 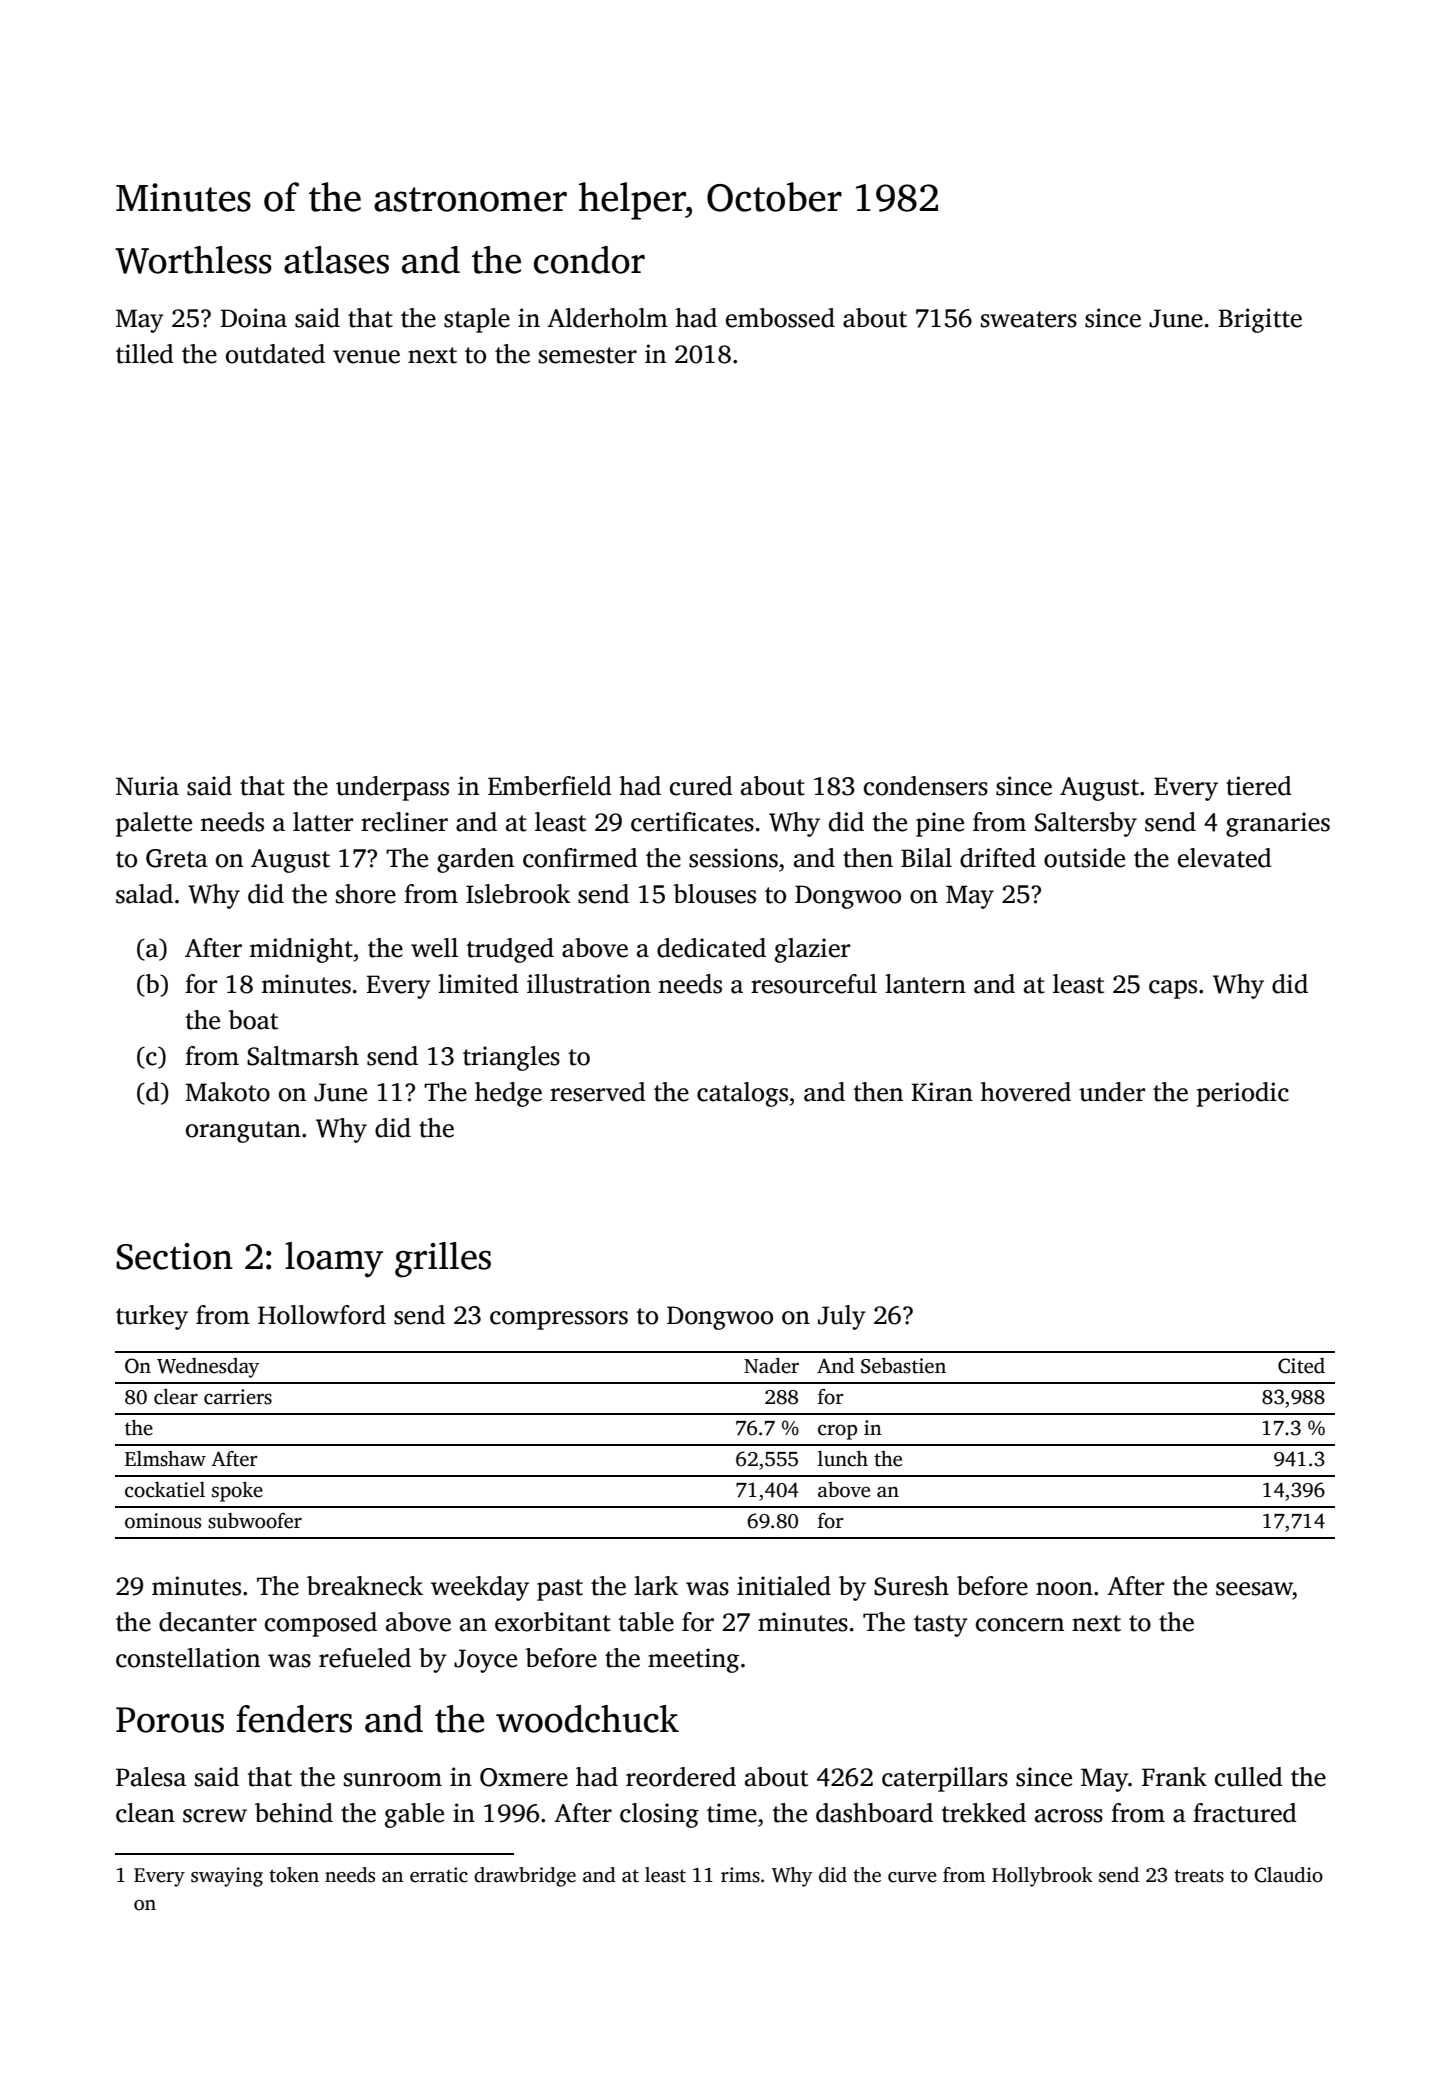 I want to click on atlases, so click(x=336, y=260).
